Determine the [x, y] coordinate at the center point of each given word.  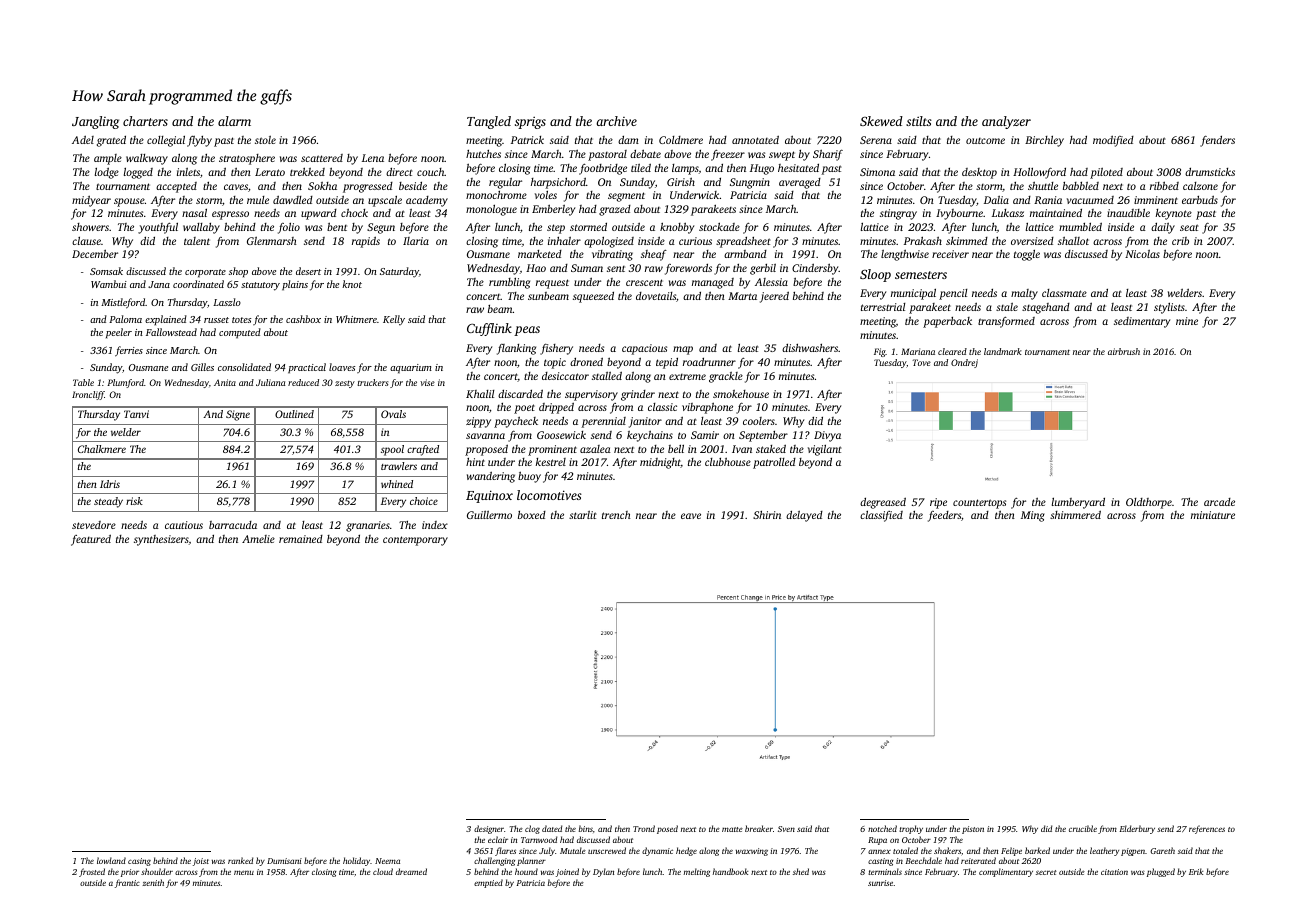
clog [532, 829]
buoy [529, 477]
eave [691, 516]
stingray [898, 214]
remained [301, 539]
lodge [107, 173]
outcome [985, 141]
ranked [240, 860]
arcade [1219, 502]
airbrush [1124, 351]
